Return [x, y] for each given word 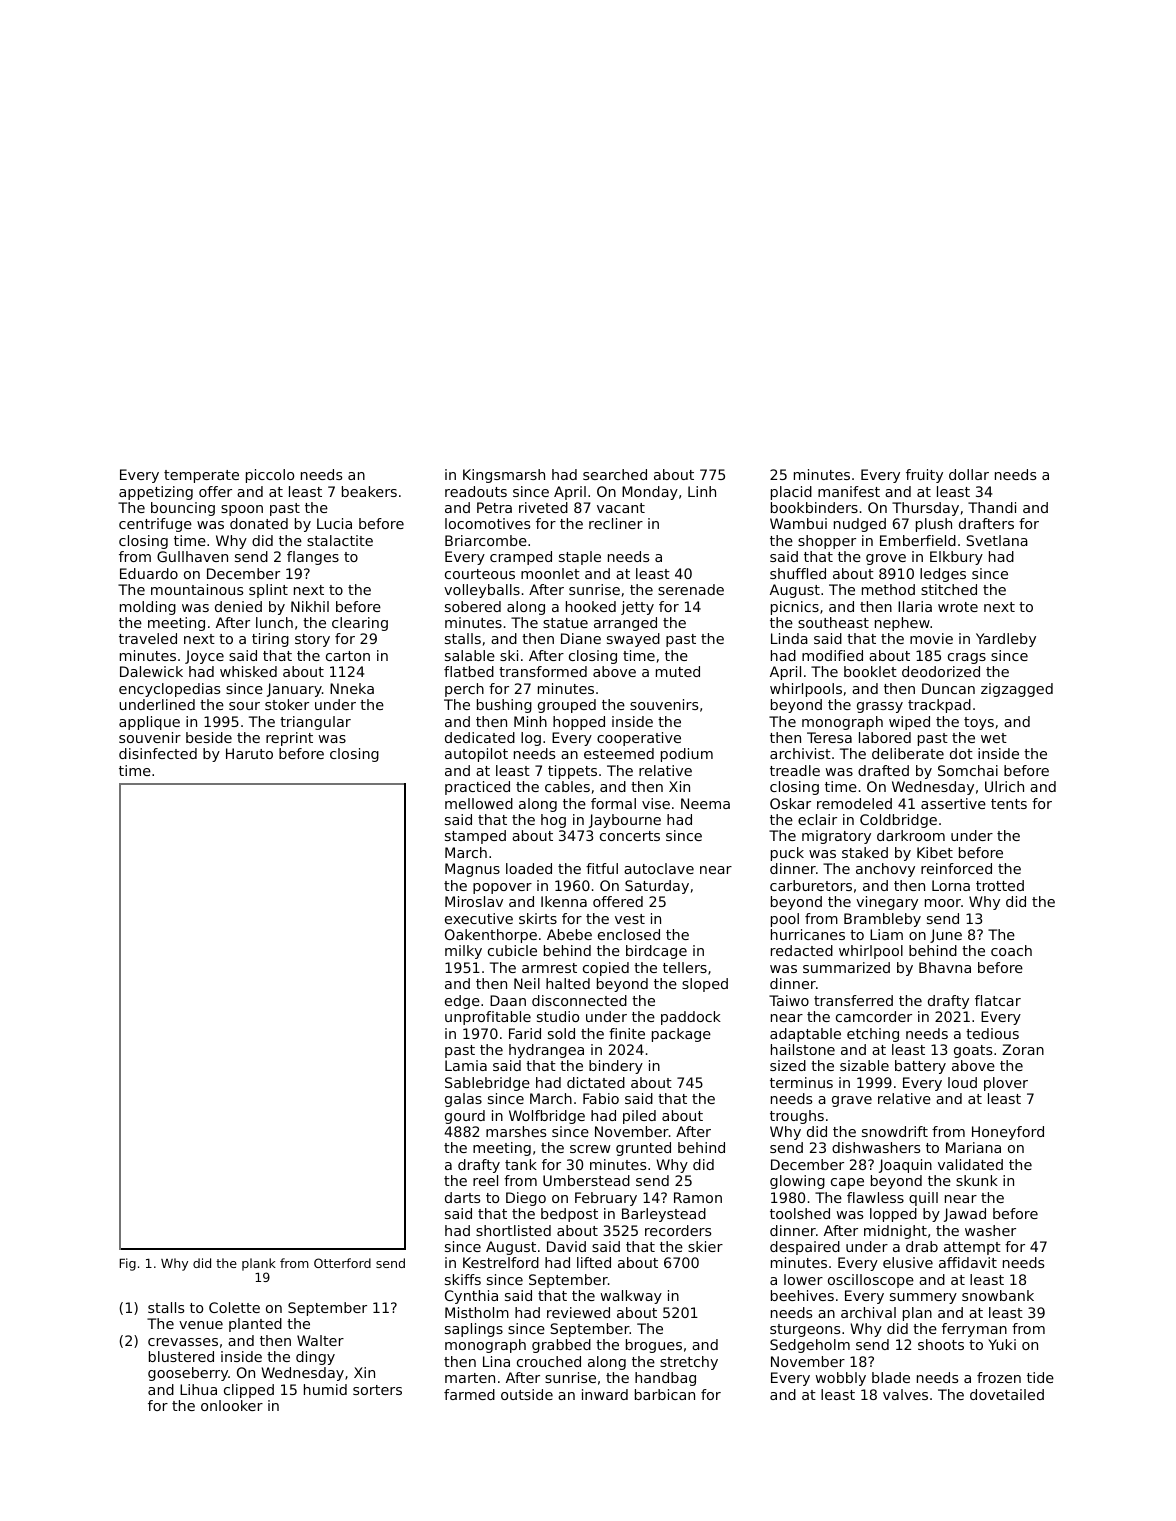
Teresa [829, 737]
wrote [958, 607]
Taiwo [789, 1000]
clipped [249, 1391]
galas [463, 1100]
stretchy [689, 1363]
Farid [525, 1033]
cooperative [639, 739]
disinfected [158, 753]
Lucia [334, 523]
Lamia [466, 1065]
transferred [853, 1000]
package [681, 1035]
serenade [691, 589]
